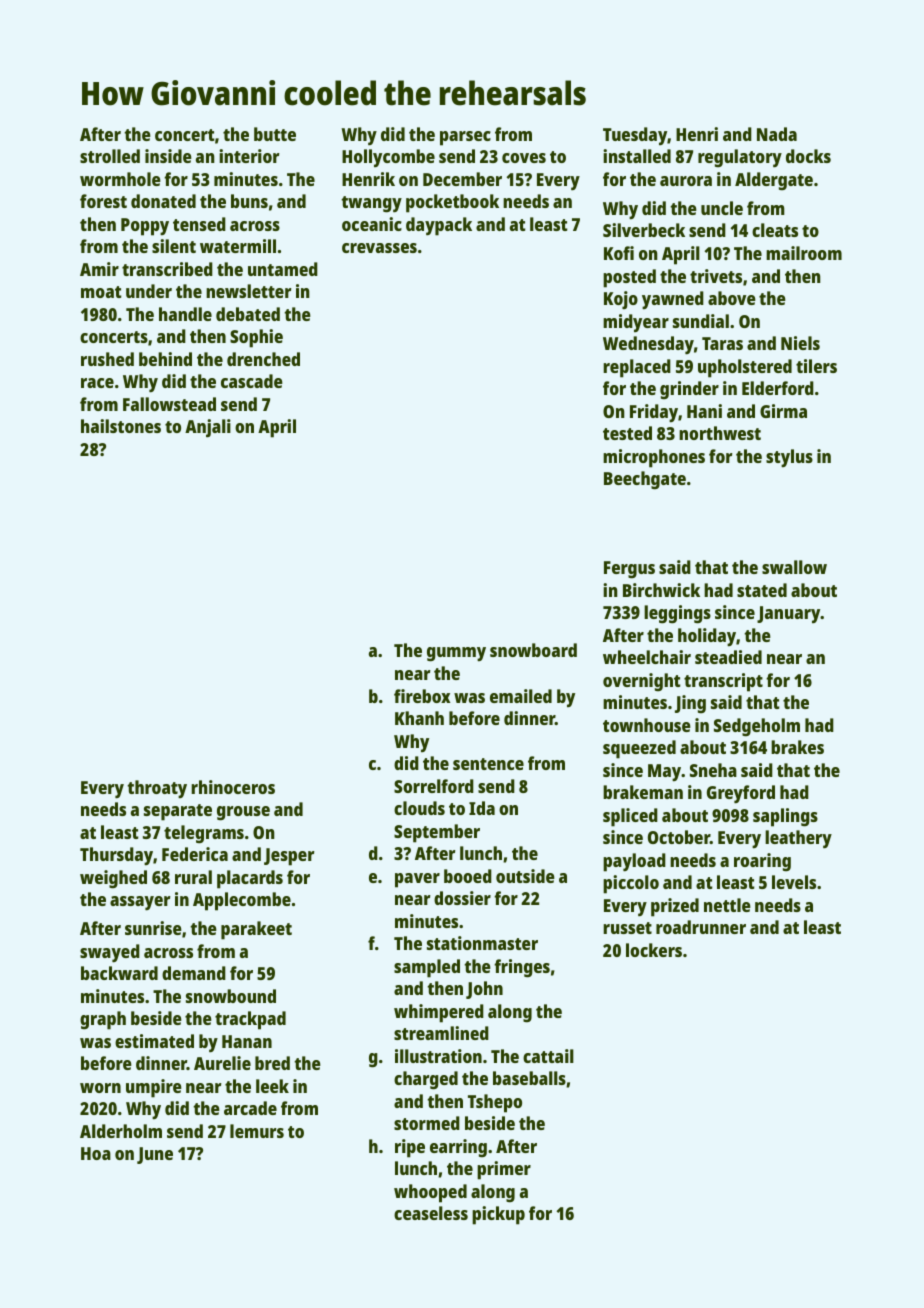  I want to click on gummy, so click(456, 654).
